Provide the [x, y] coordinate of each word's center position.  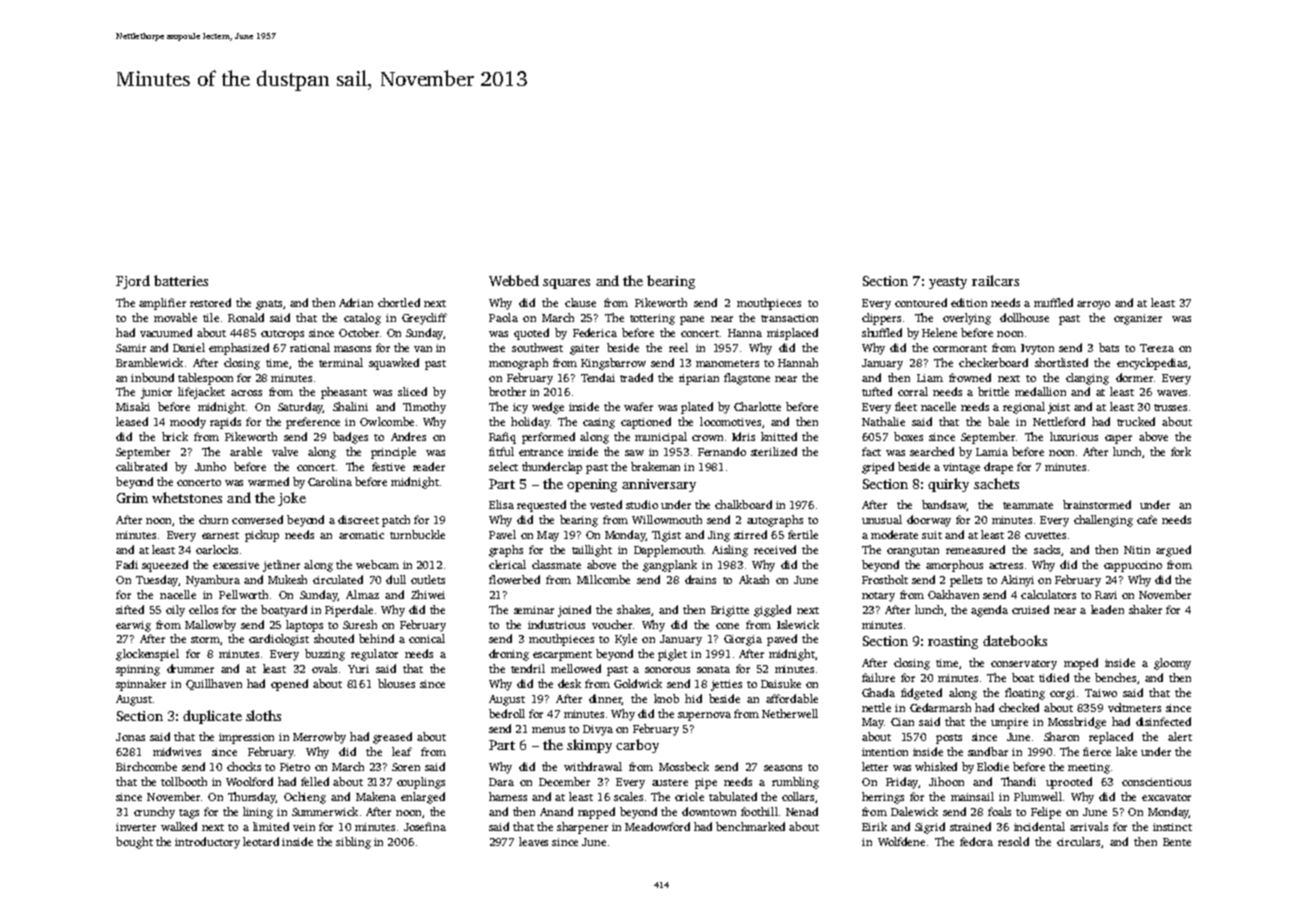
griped [878, 468]
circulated [338, 579]
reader [429, 466]
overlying [967, 319]
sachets [996, 483]
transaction [789, 318]
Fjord [133, 282]
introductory [207, 843]
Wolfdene [901, 841]
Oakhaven [953, 594]
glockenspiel [147, 655]
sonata [713, 669]
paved [782, 640]
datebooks [1015, 640]
